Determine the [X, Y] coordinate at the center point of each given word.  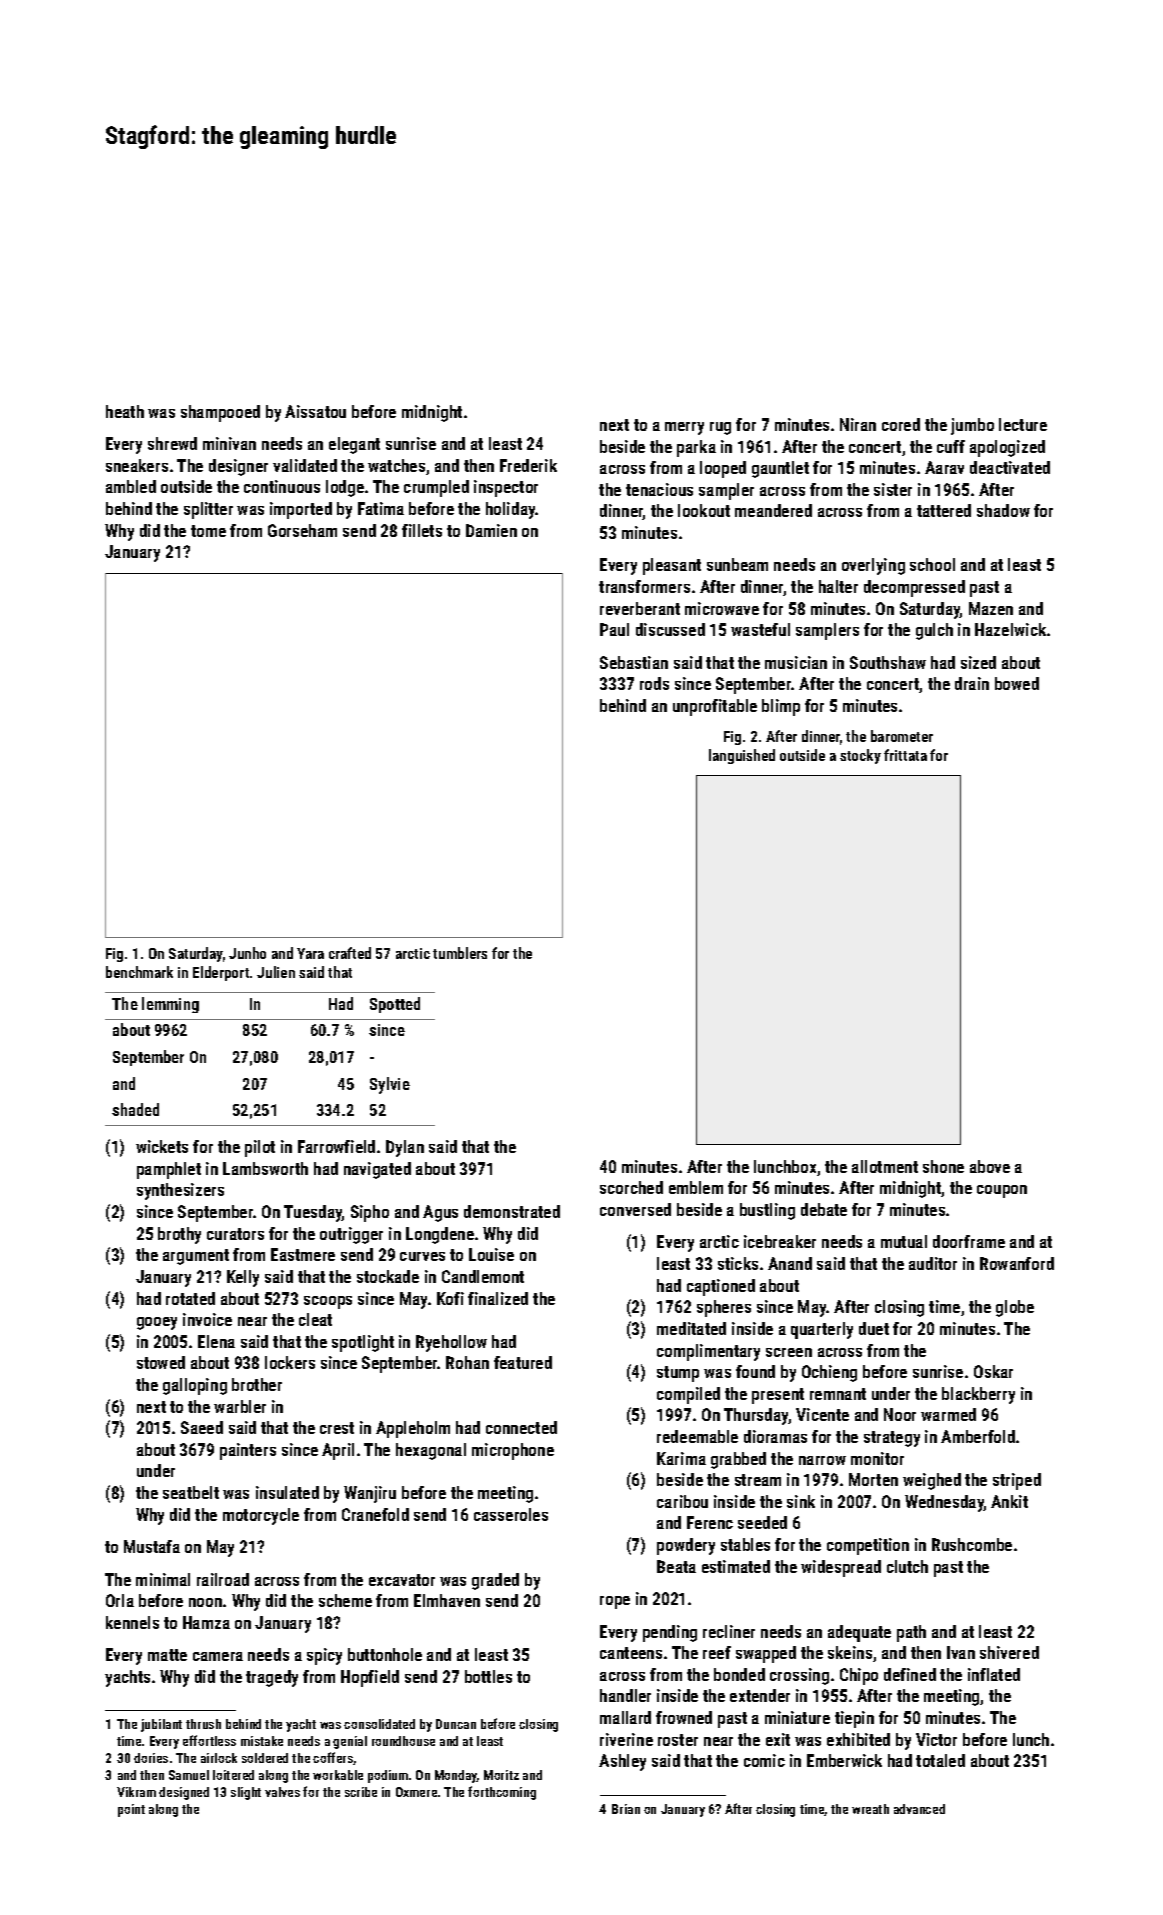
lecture [1023, 424]
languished [742, 756]
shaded [135, 1109]
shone [943, 1166]
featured [523, 1362]
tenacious [659, 489]
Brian [626, 1809]
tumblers [460, 953]
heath [125, 411]
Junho [247, 953]
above [990, 1166]
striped [1017, 1481]
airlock [219, 1758]
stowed [161, 1362]
